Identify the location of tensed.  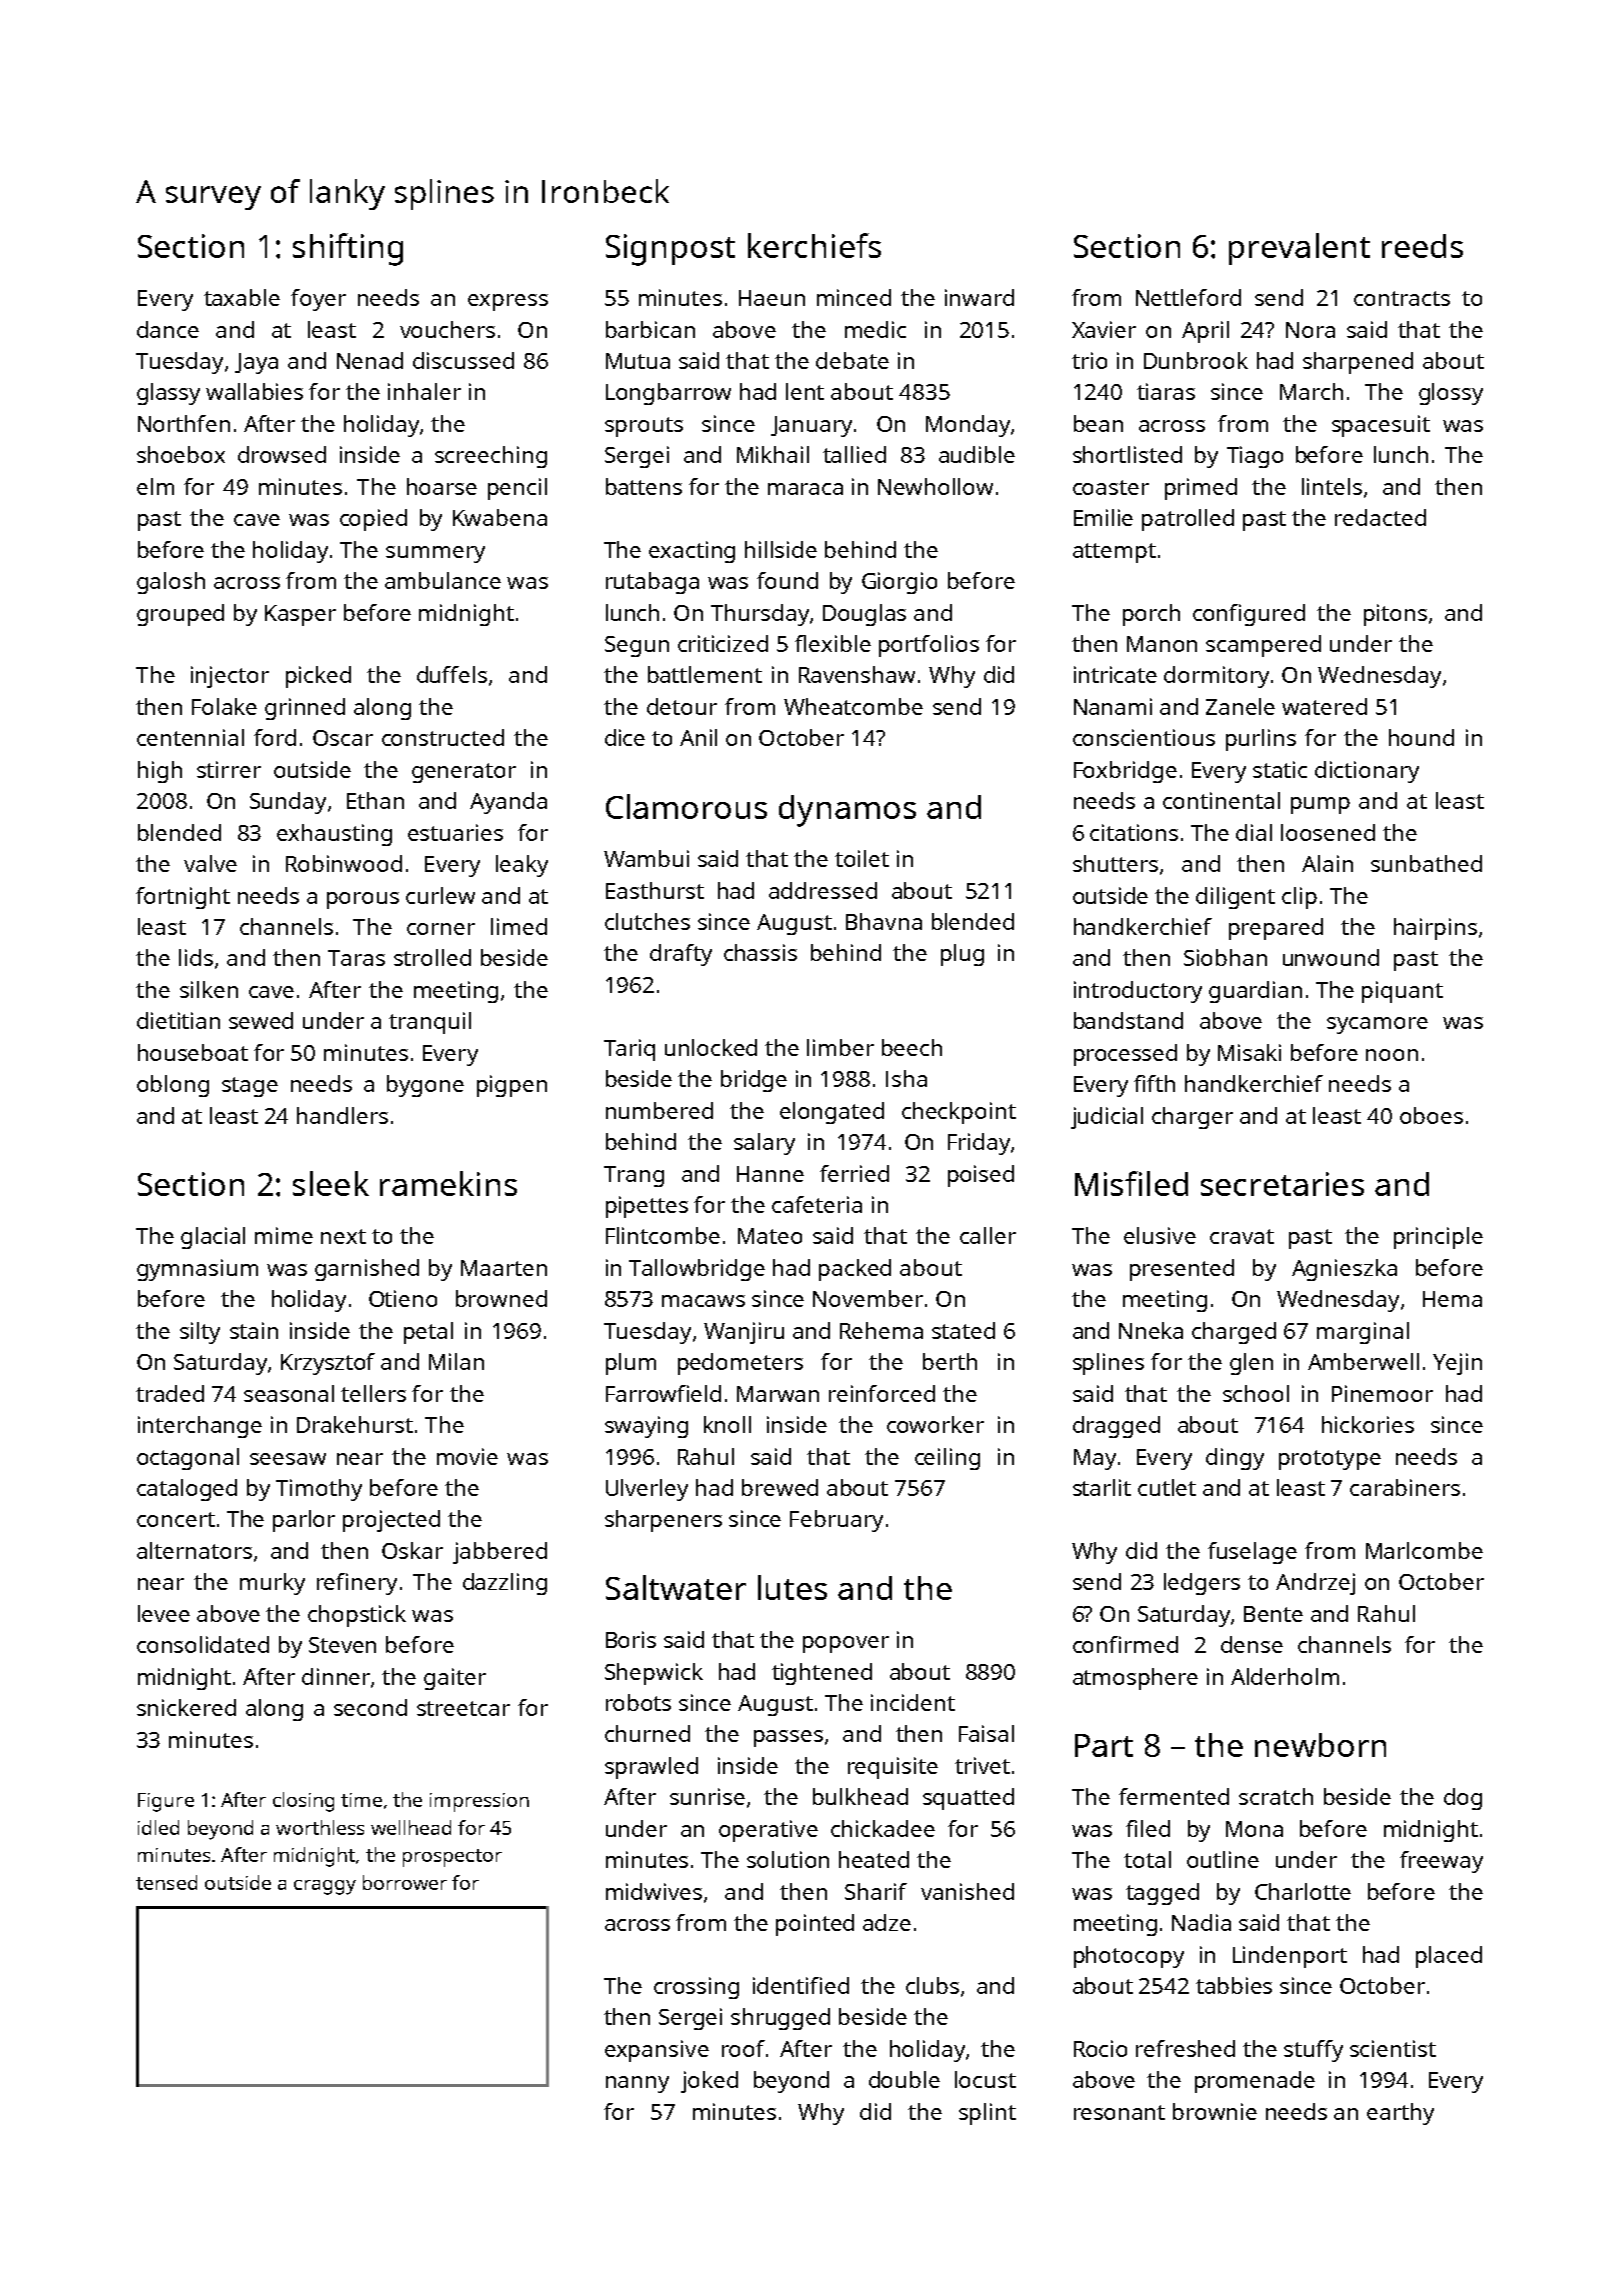
(166, 1882).
